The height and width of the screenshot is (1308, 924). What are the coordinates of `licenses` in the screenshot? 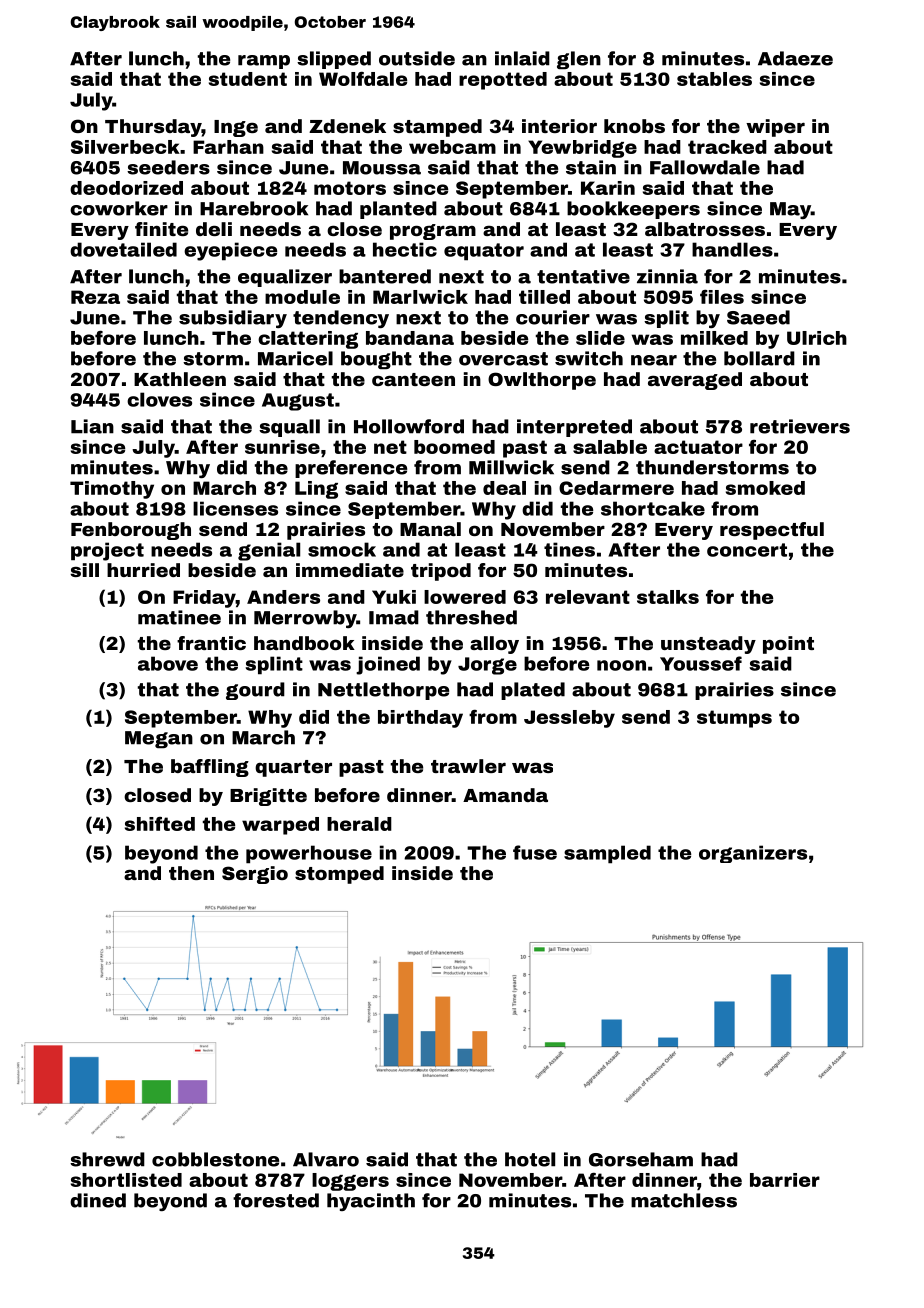 It's located at (235, 508).
